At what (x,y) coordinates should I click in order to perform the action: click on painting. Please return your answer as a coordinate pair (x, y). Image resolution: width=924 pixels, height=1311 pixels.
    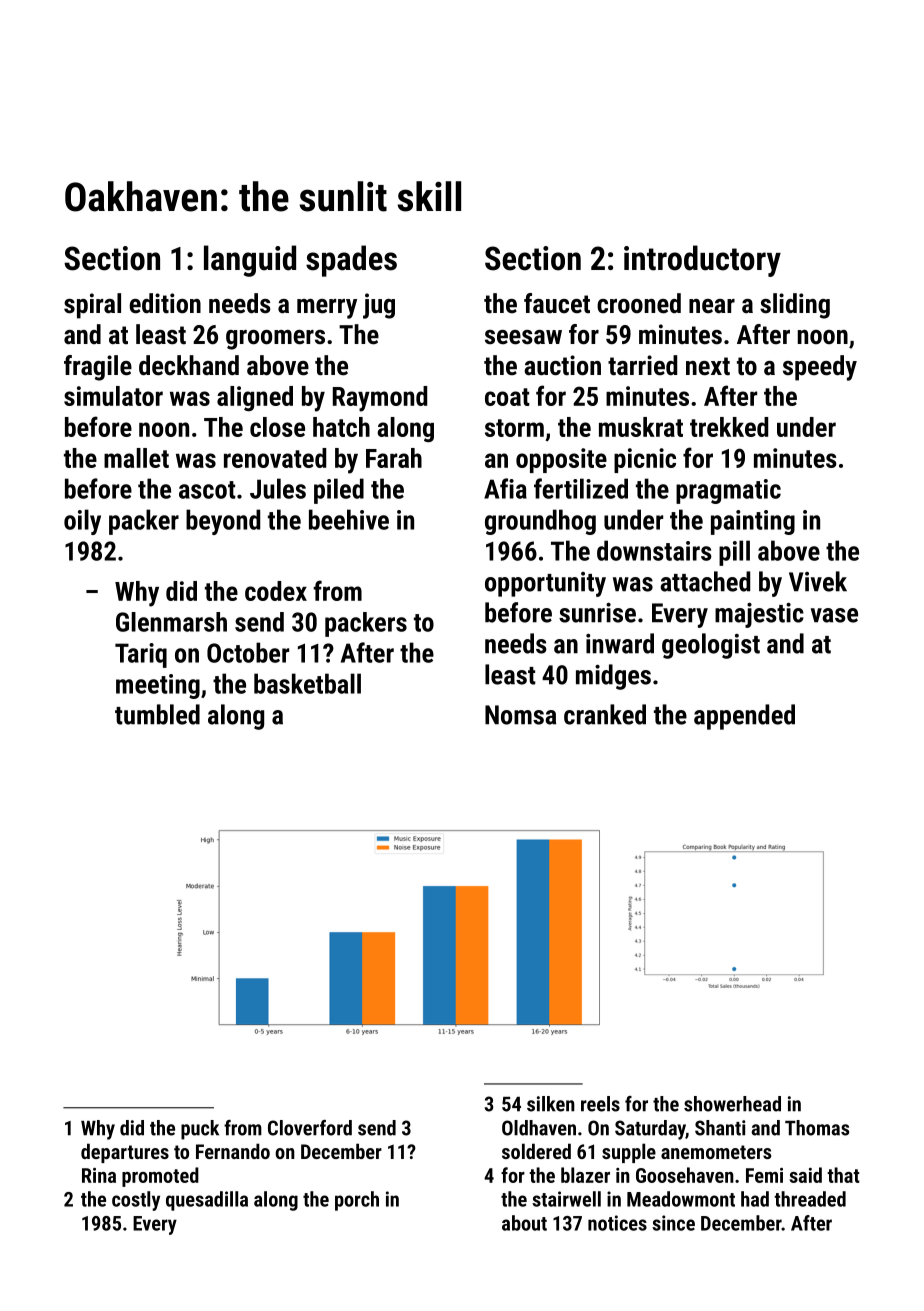
    Looking at the image, I should click on (753, 522).
